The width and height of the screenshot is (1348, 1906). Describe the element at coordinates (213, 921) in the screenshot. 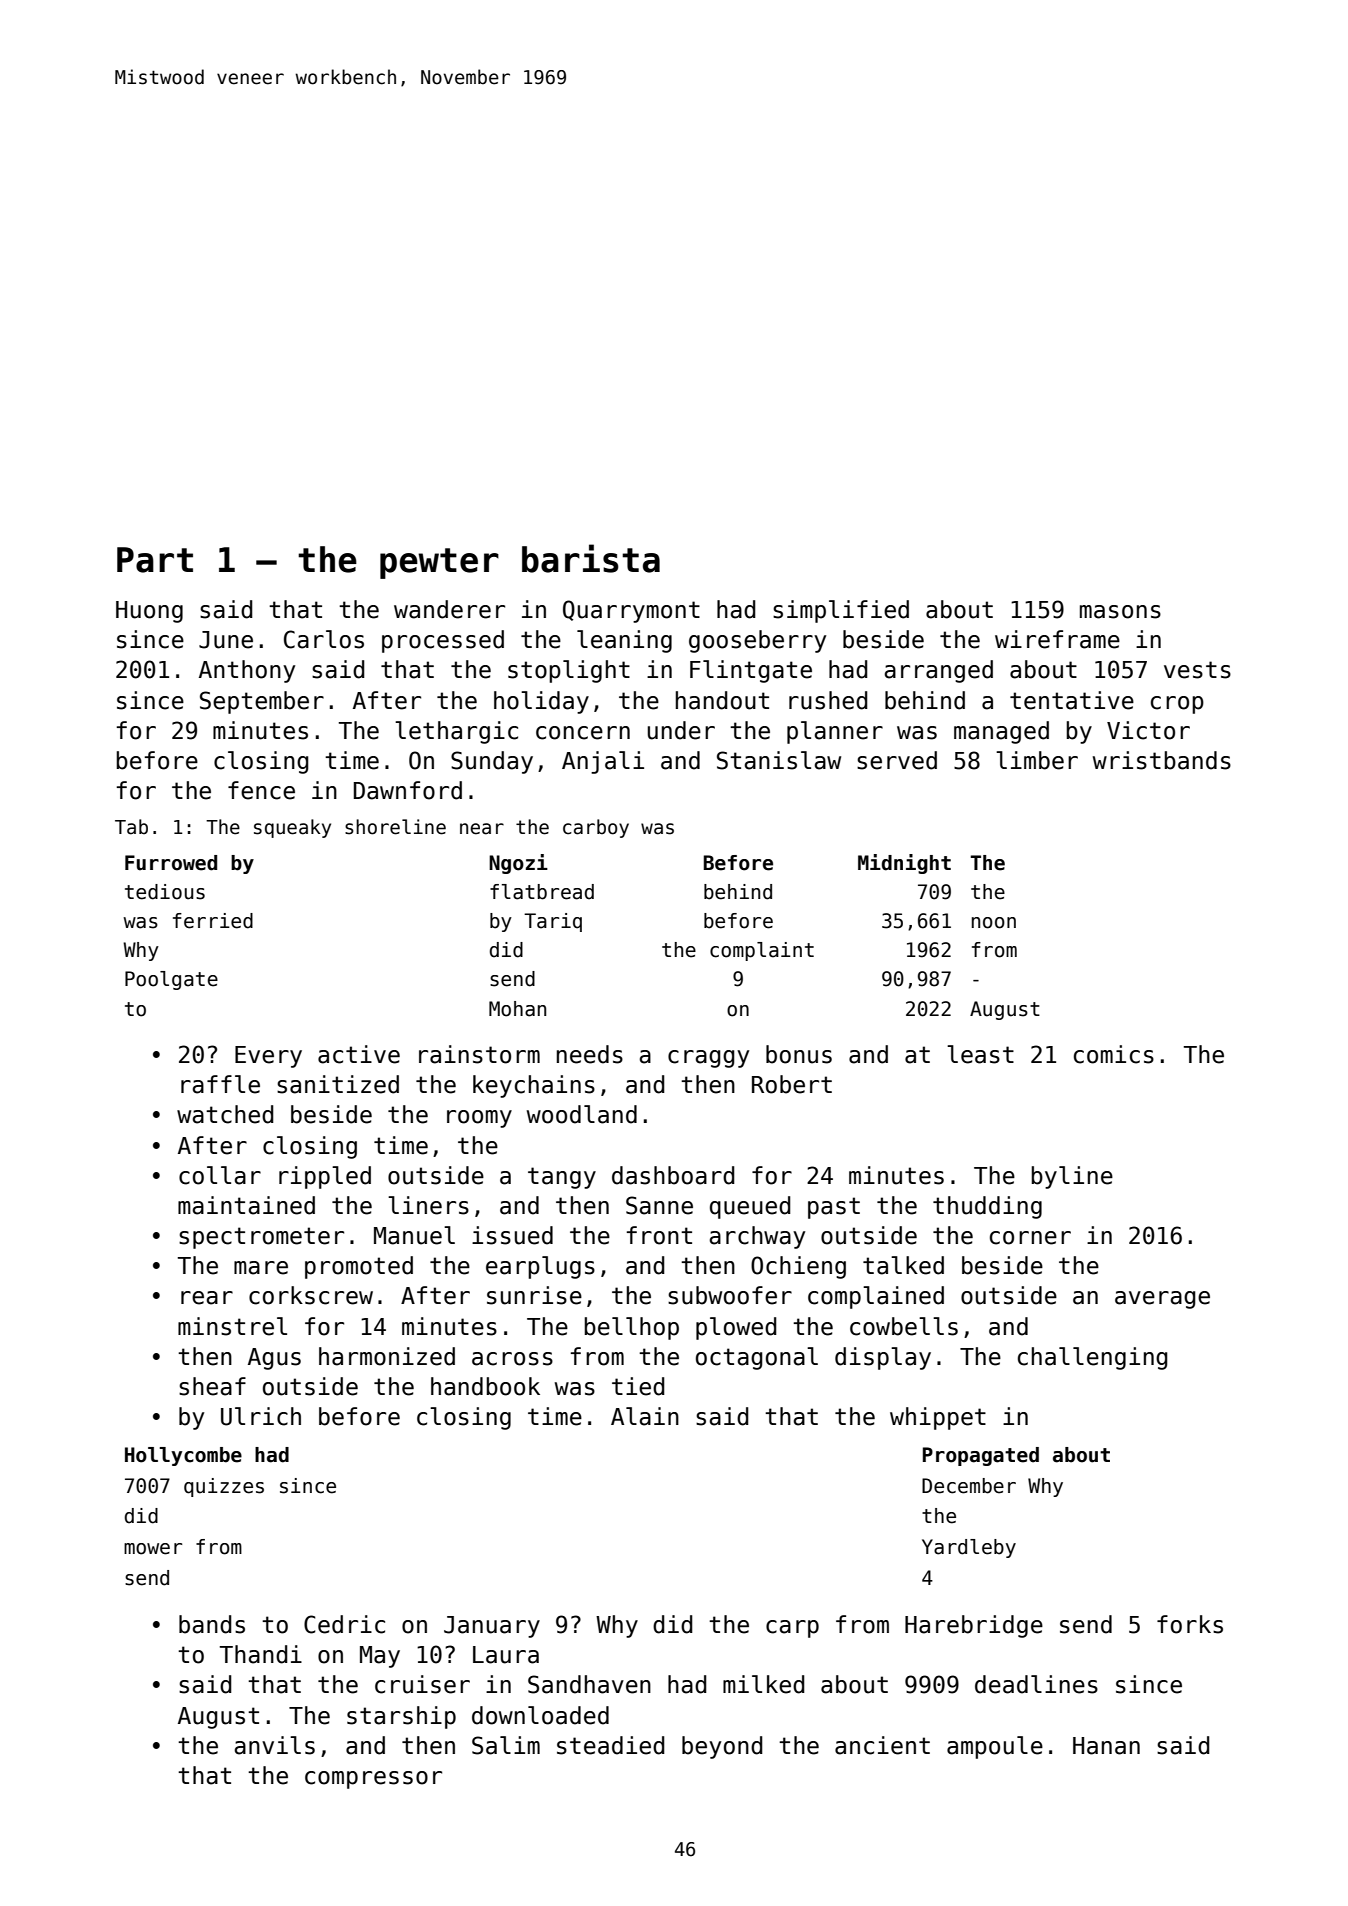

I see `ferried` at that location.
